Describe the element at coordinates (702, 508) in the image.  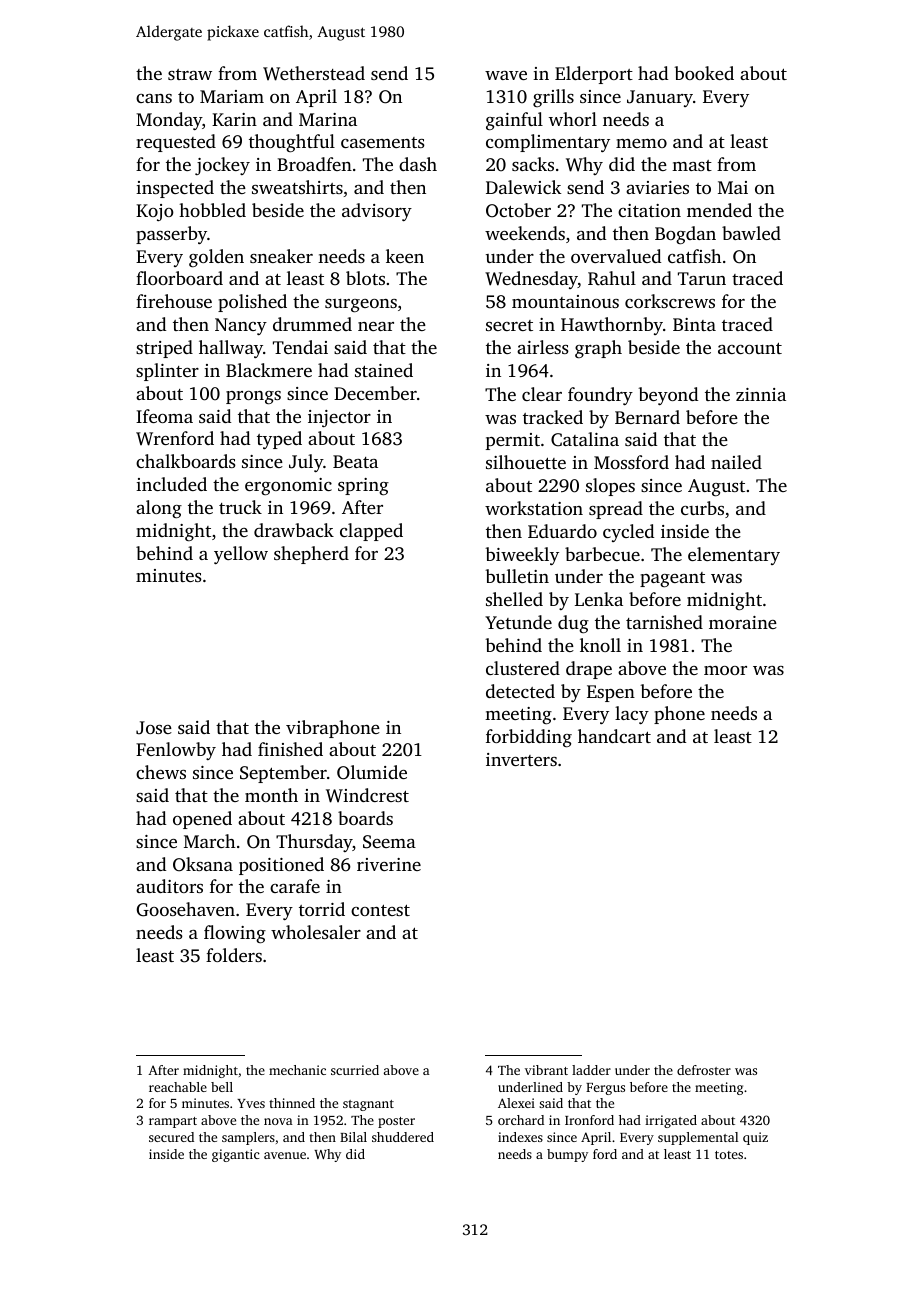
I see `curbs` at that location.
